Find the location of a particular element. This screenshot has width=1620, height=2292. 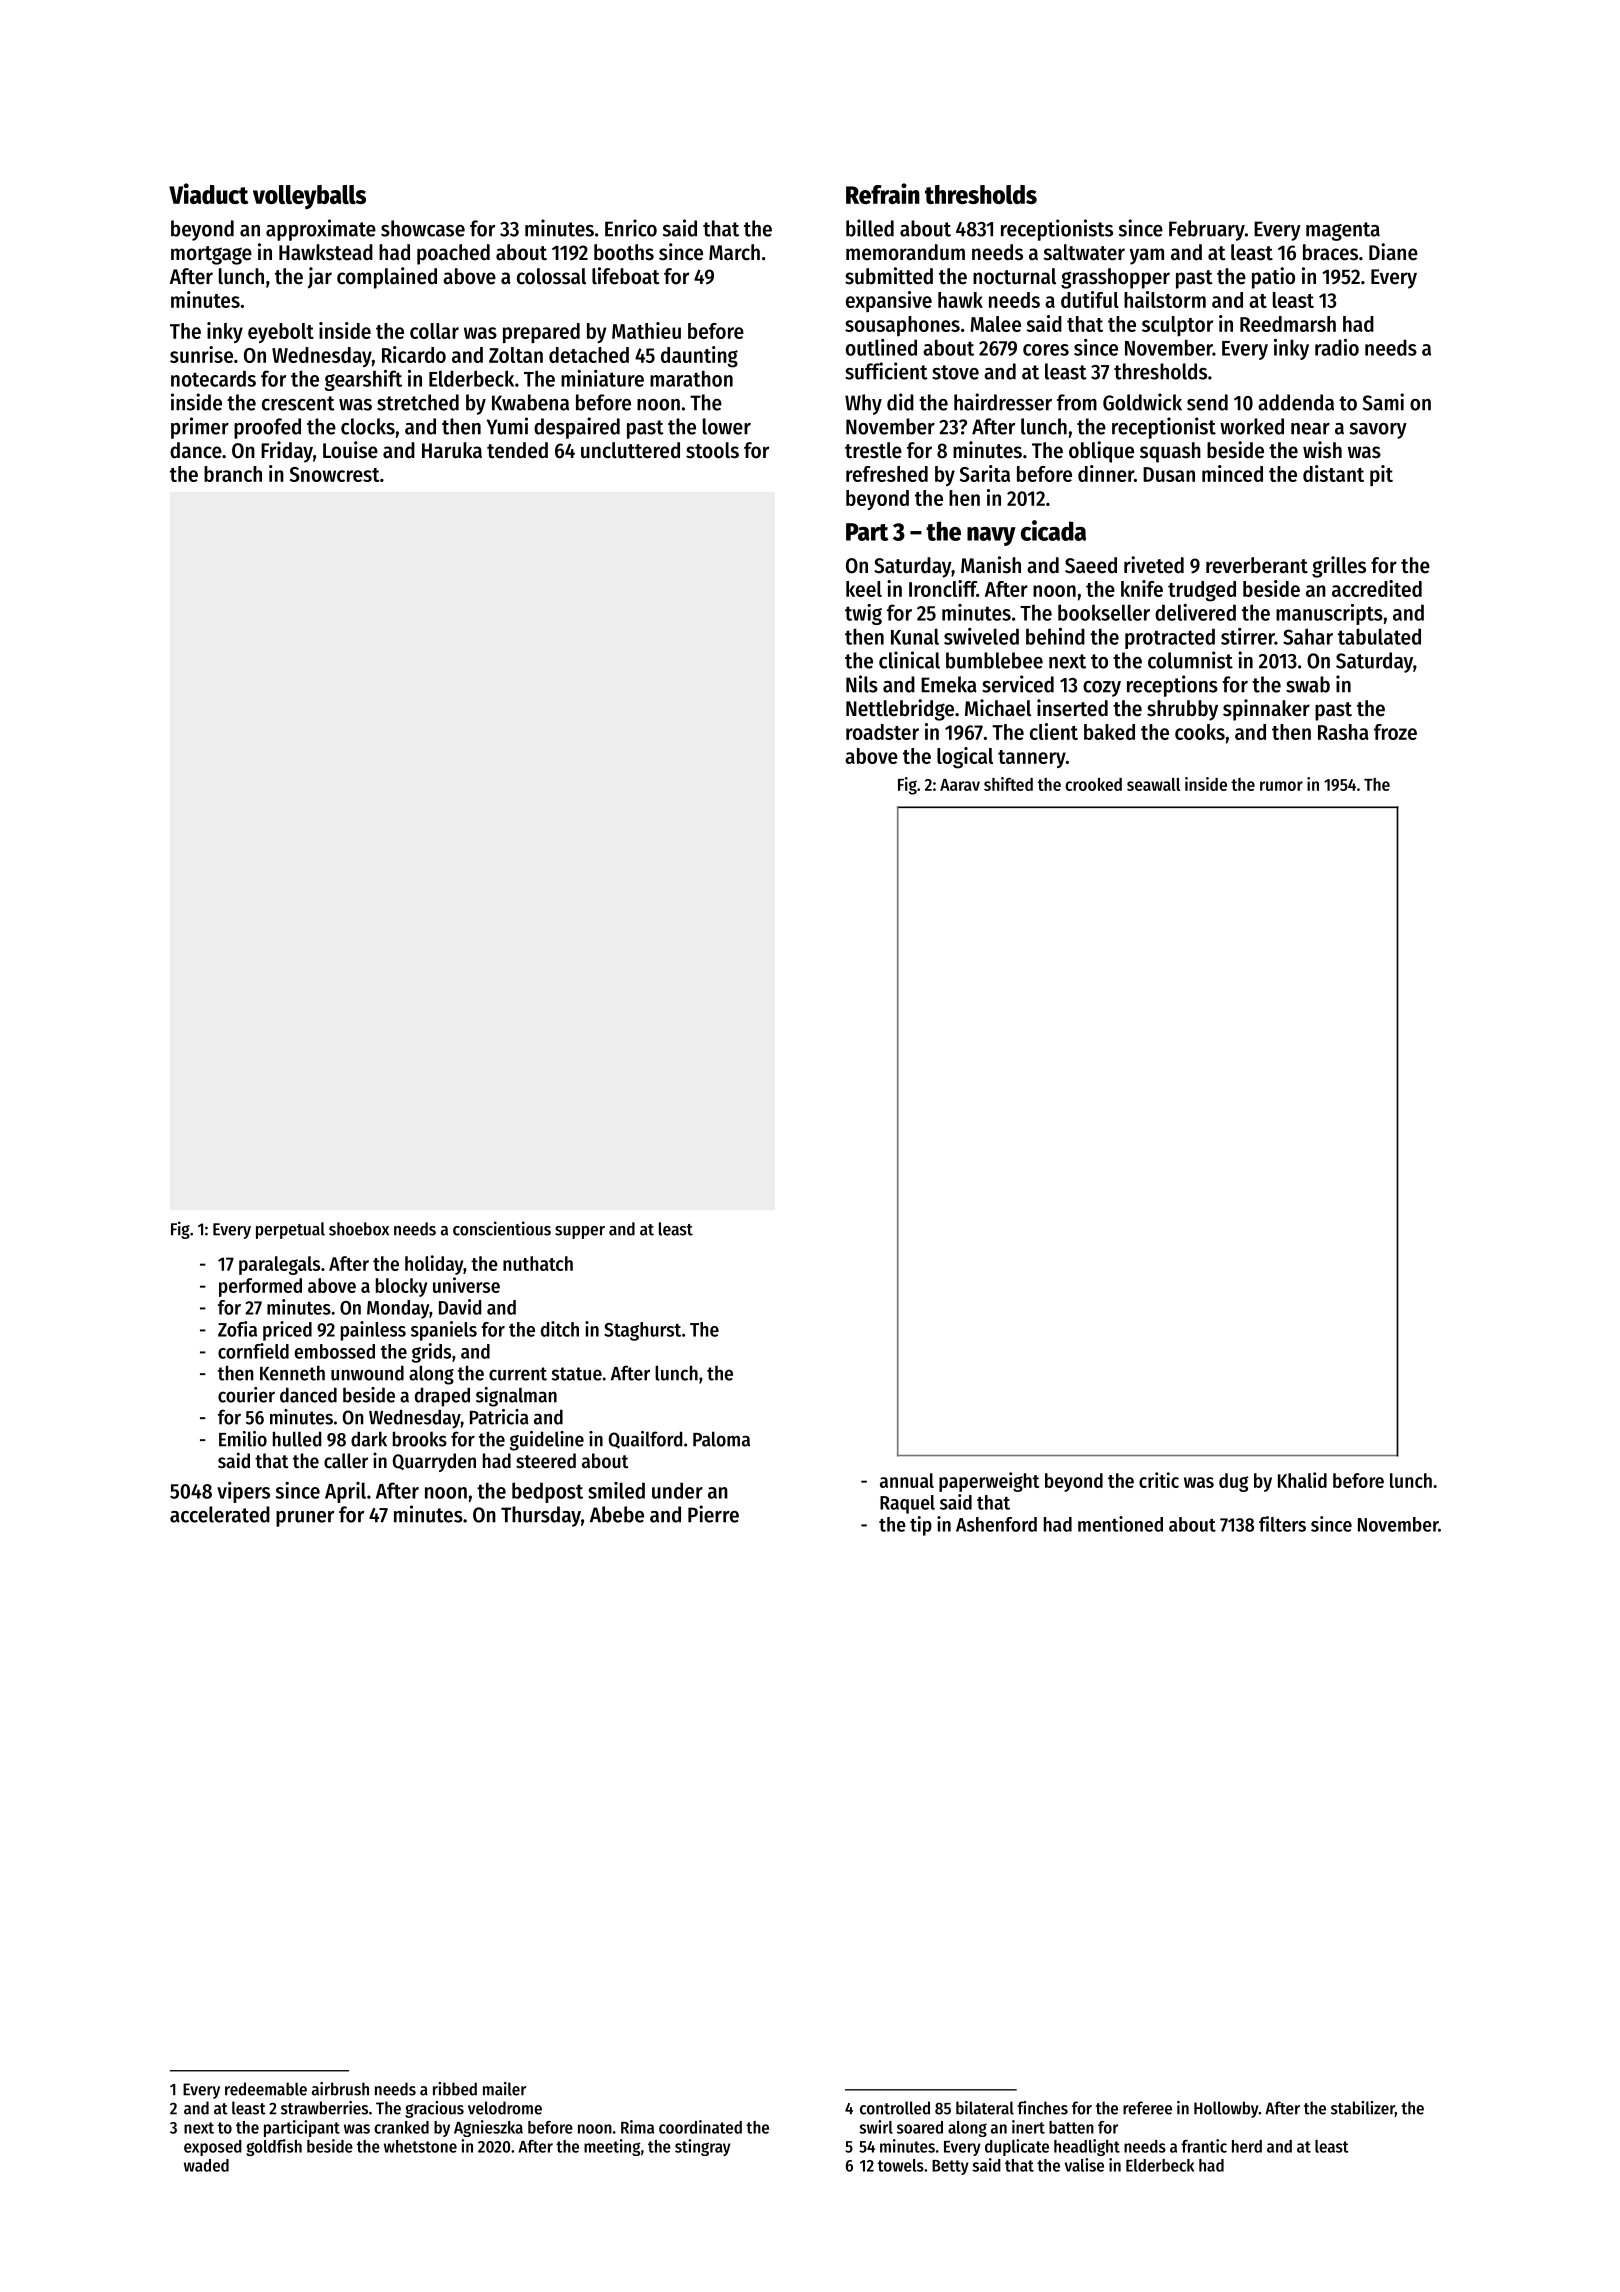

Khalid is located at coordinates (1302, 1480).
